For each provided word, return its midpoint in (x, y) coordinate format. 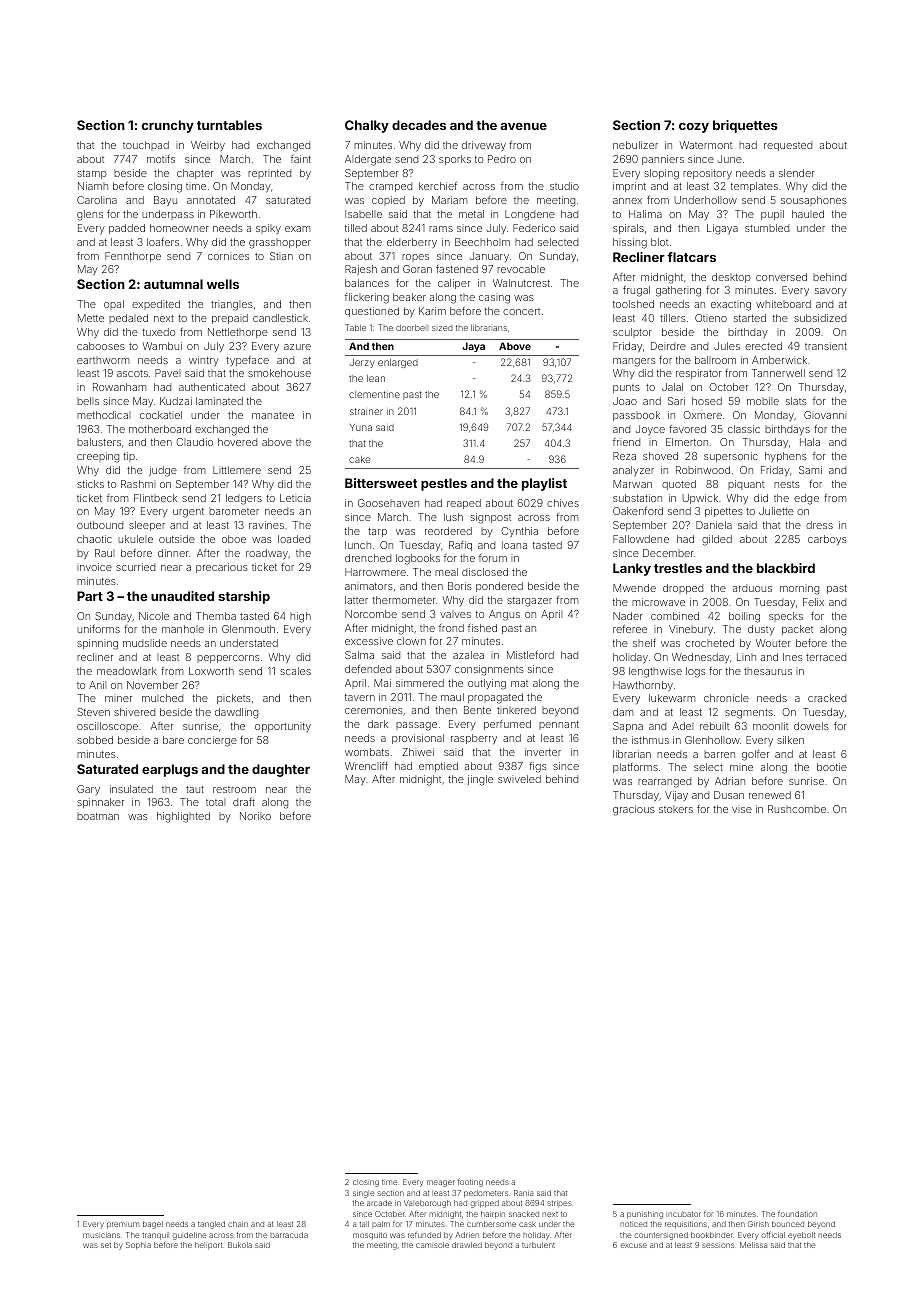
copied (388, 201)
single (363, 1194)
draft (244, 802)
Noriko (255, 816)
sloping (661, 174)
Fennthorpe (133, 257)
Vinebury (691, 630)
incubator (683, 1214)
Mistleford (530, 655)
